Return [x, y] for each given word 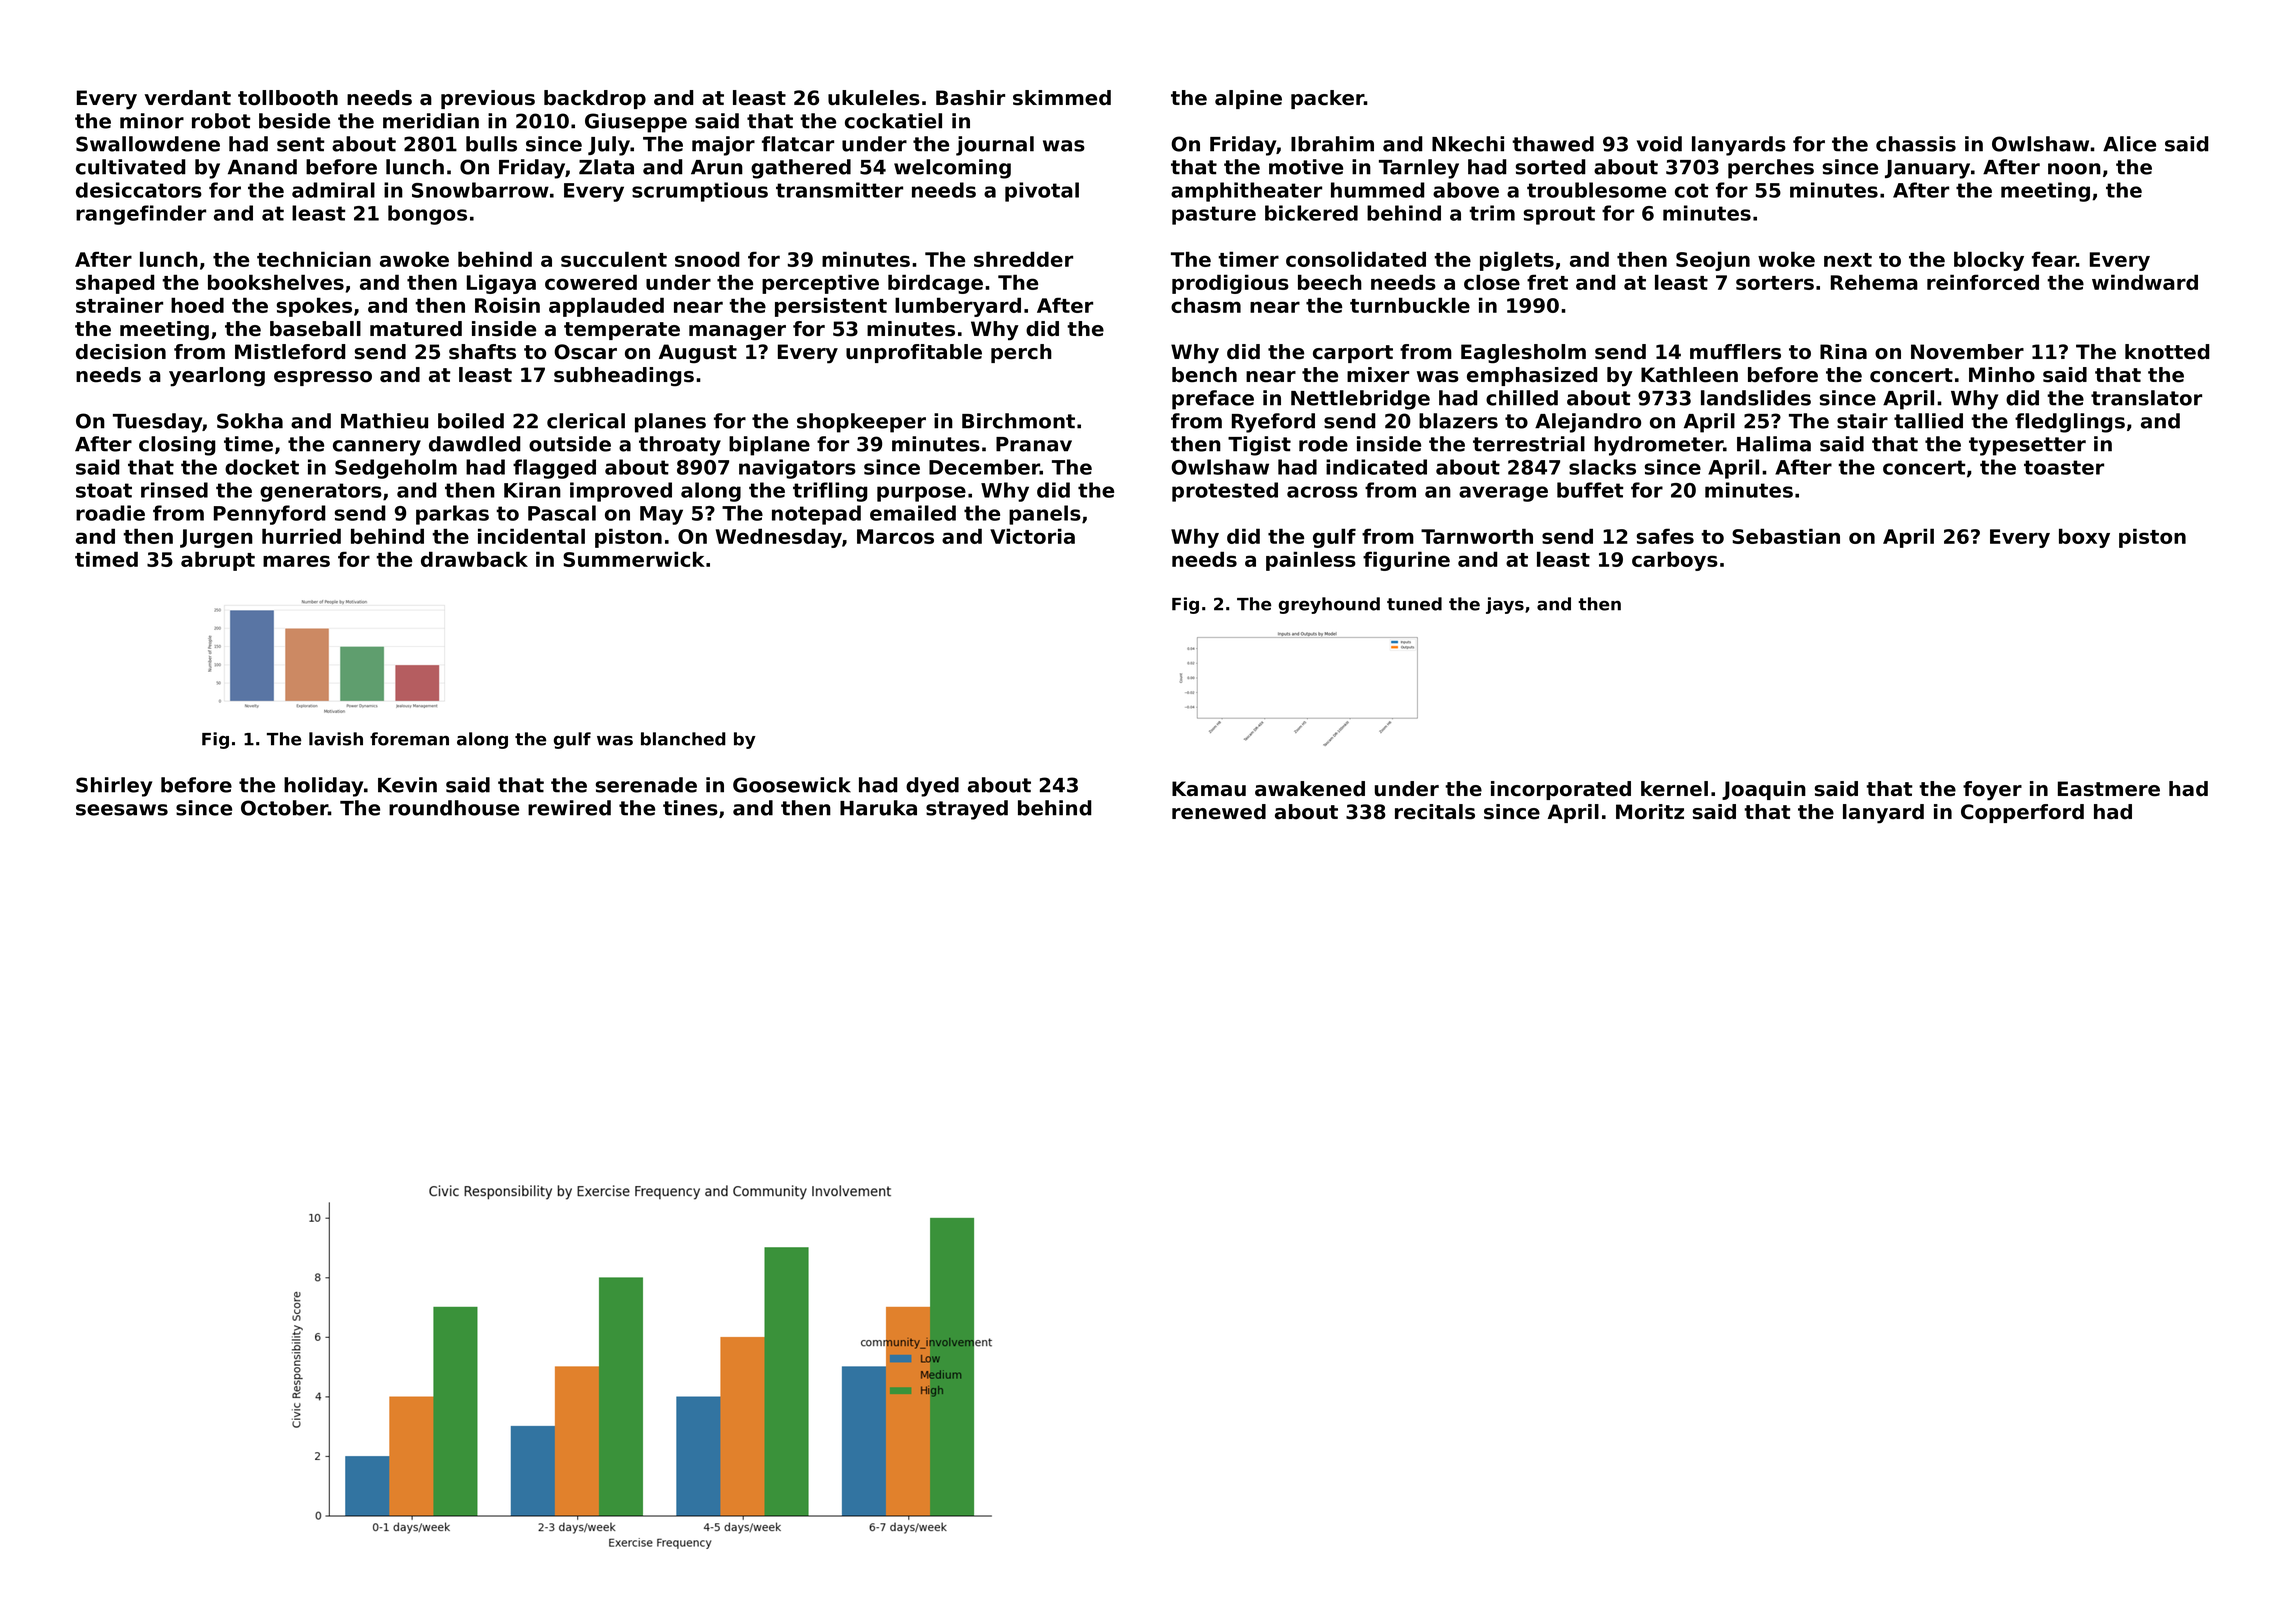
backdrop [595, 99]
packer [1327, 99]
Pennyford [270, 515]
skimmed [1062, 98]
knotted [2167, 352]
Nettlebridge [1360, 400]
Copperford [2022, 813]
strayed [967, 810]
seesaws [122, 810]
